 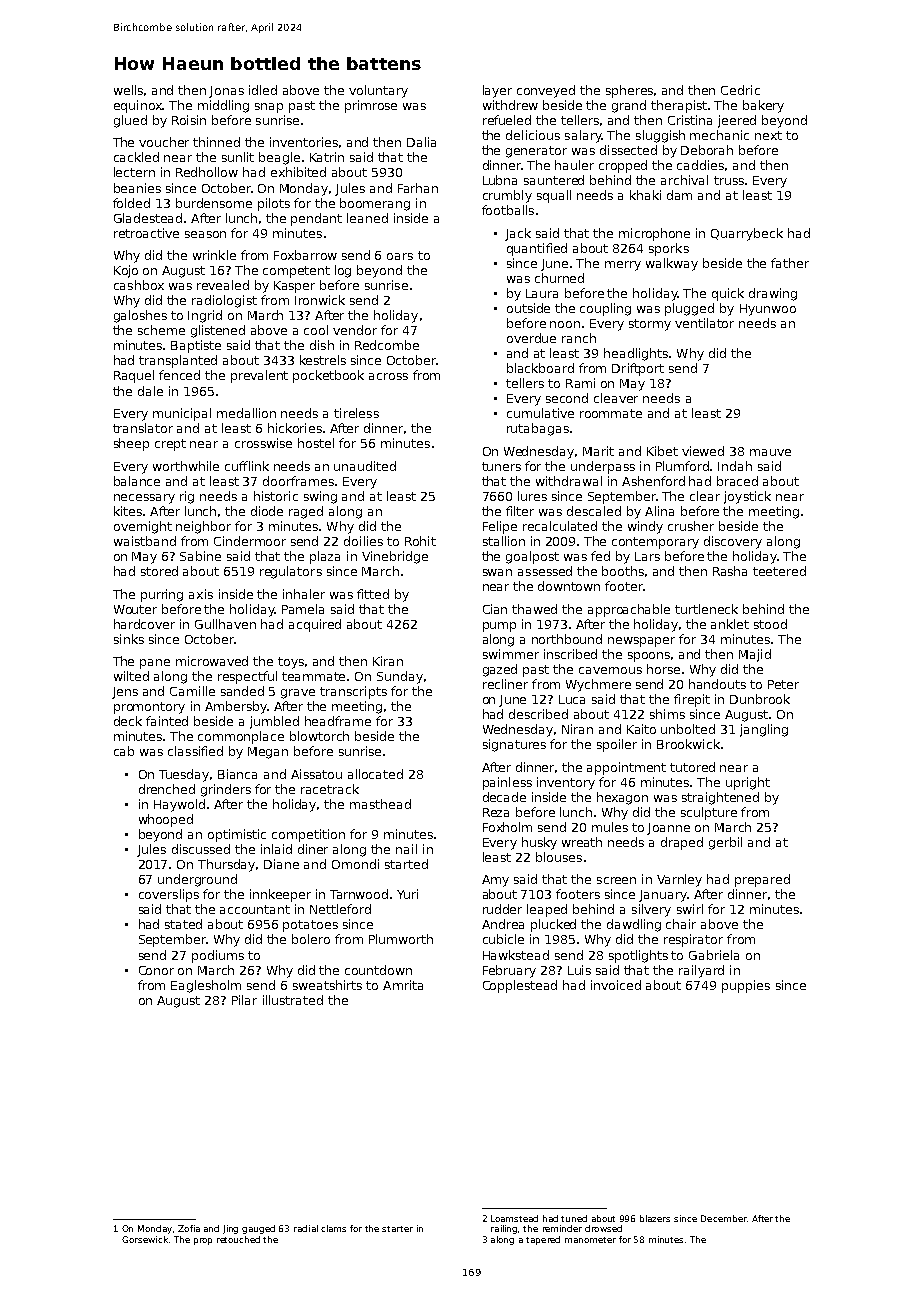 What do you see at coordinates (779, 571) in the screenshot?
I see `teetered` at bounding box center [779, 571].
